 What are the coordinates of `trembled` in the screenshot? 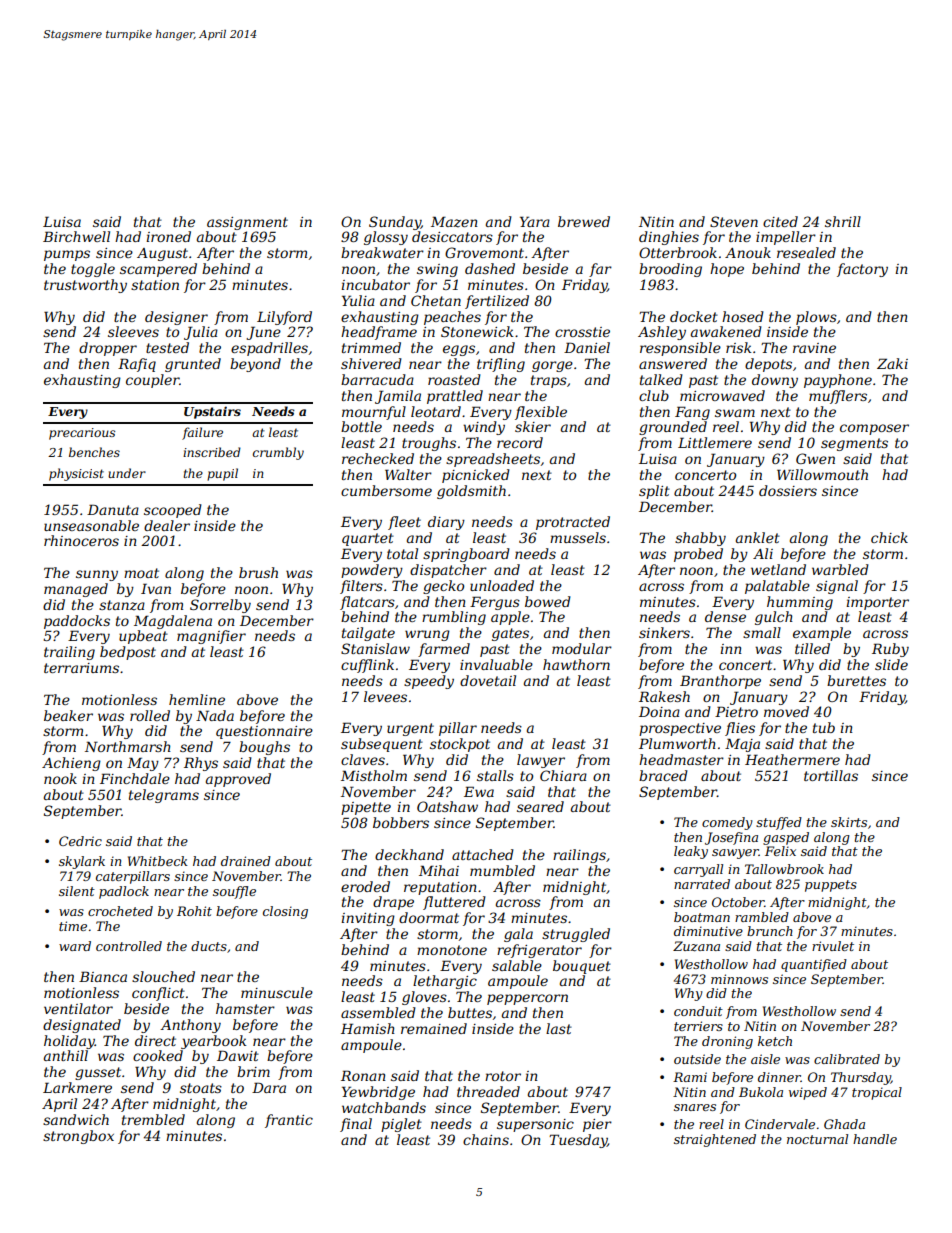 It's located at (153, 1119).
